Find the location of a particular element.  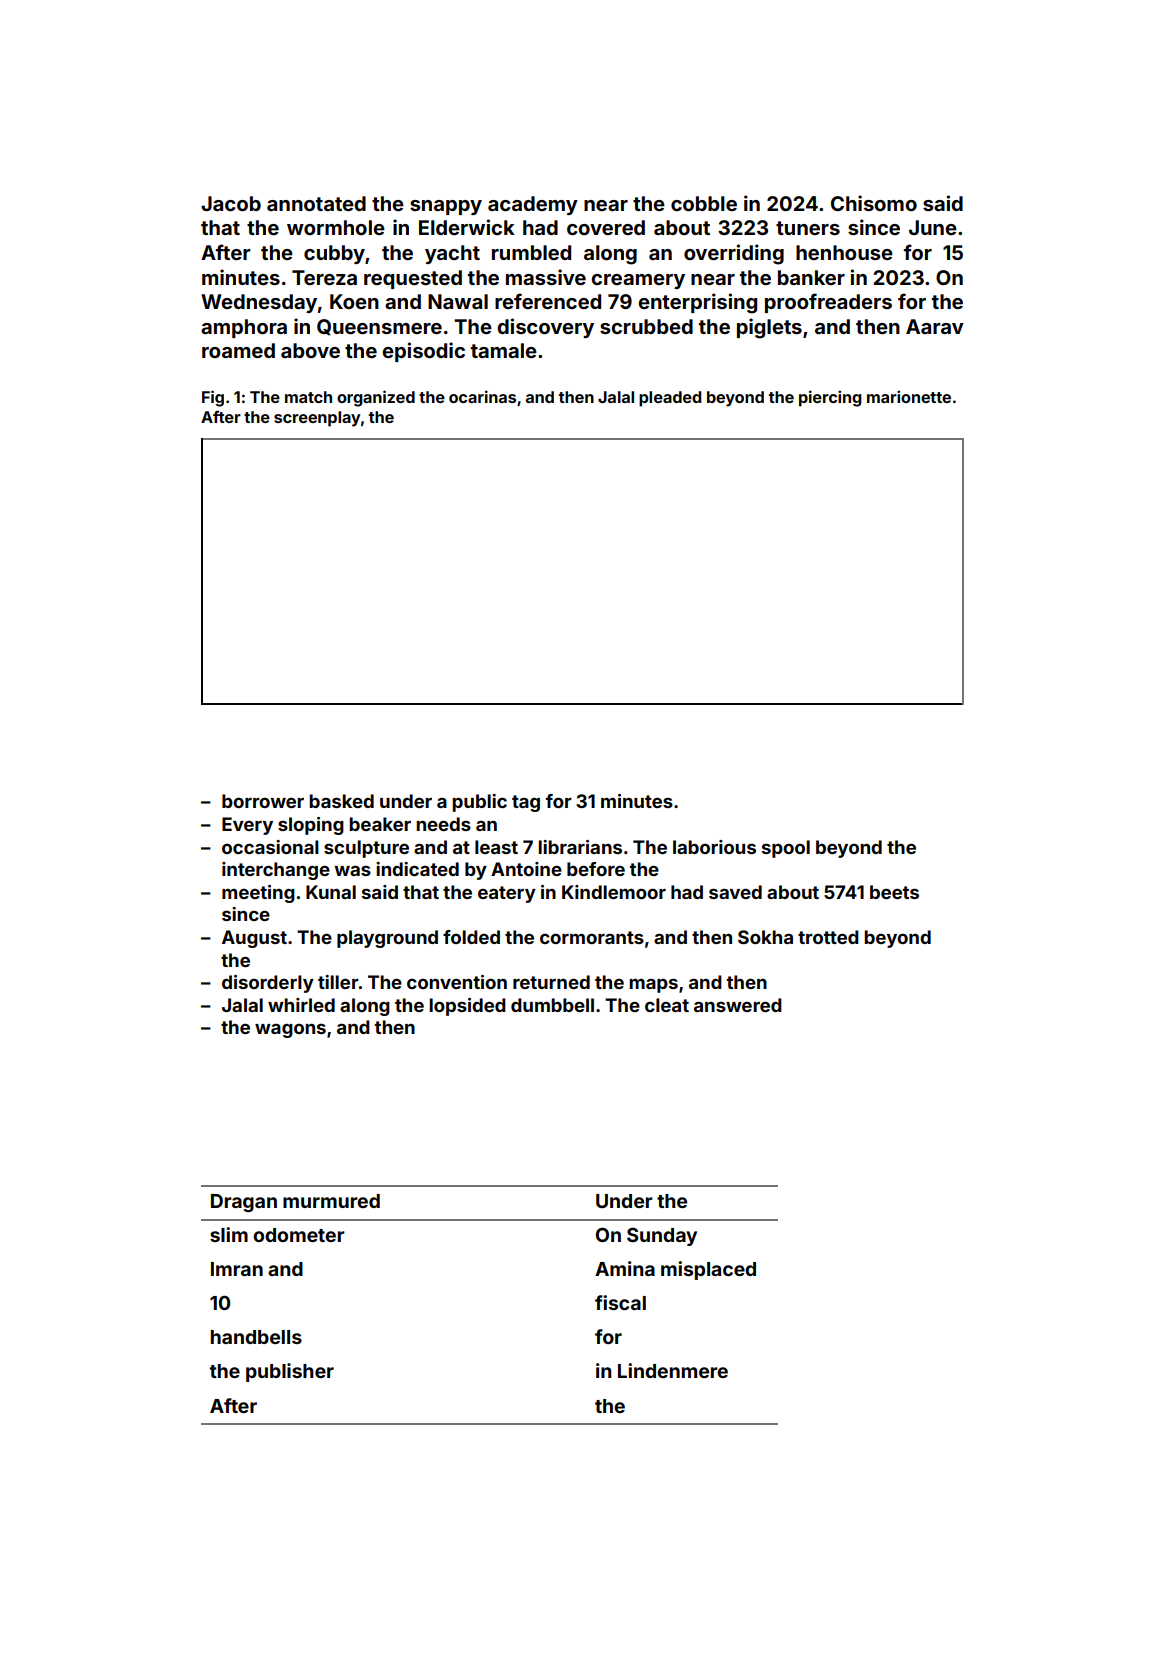

handbells is located at coordinates (256, 1337).
